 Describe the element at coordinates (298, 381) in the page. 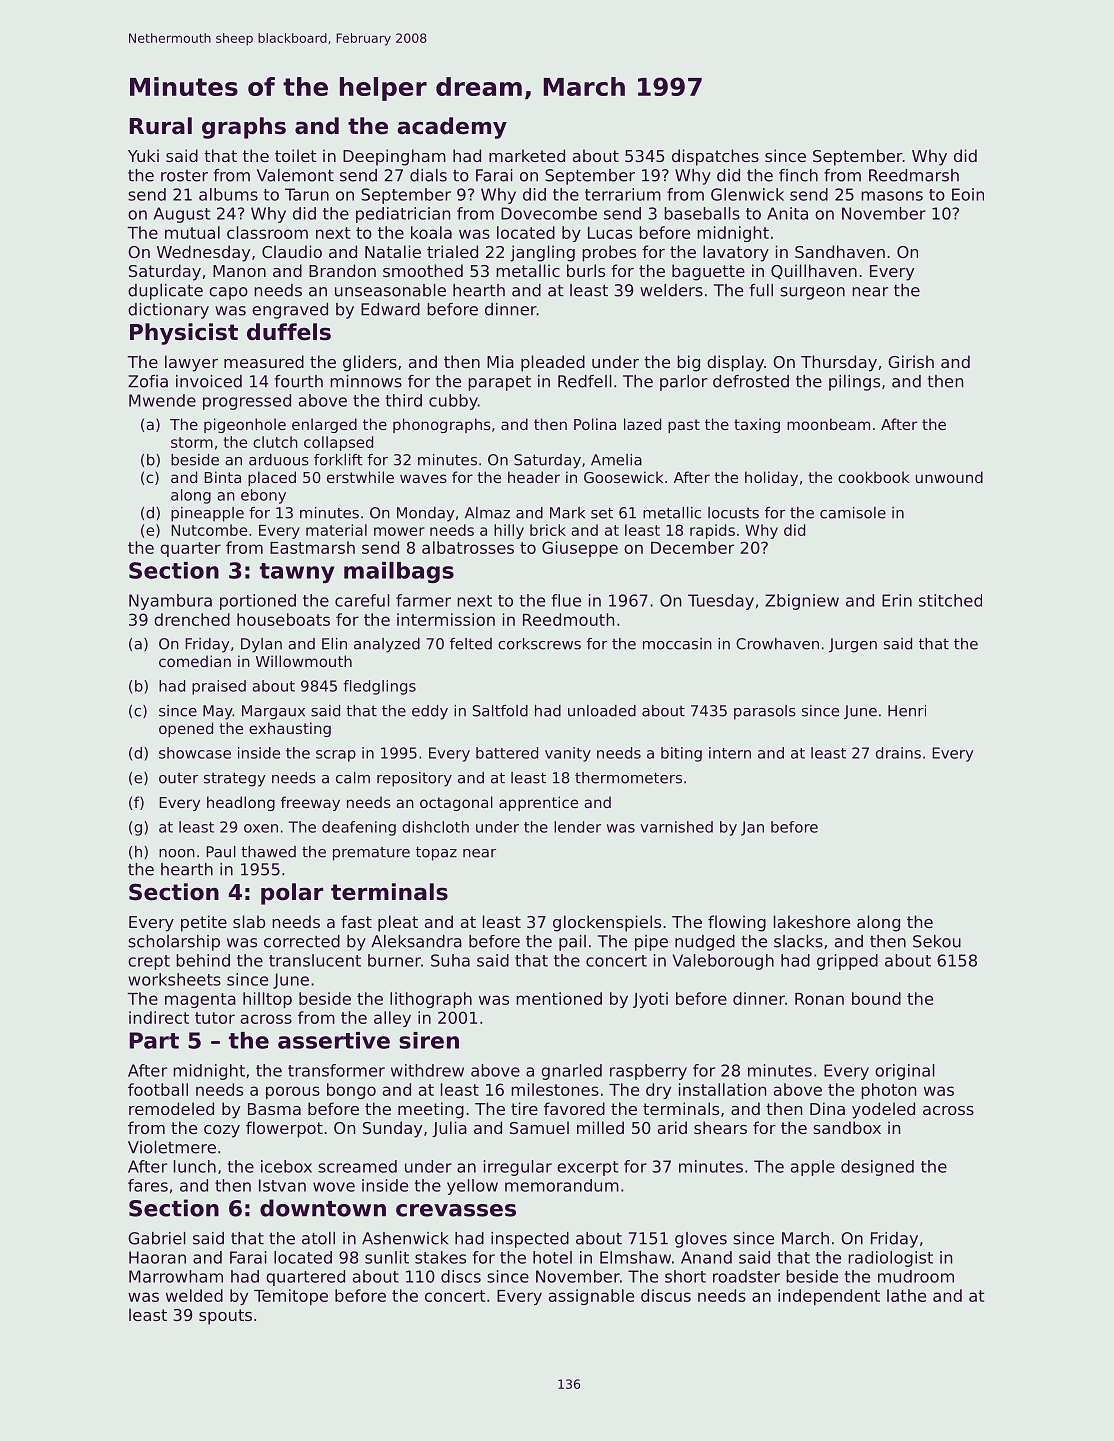

I see `fourth` at that location.
